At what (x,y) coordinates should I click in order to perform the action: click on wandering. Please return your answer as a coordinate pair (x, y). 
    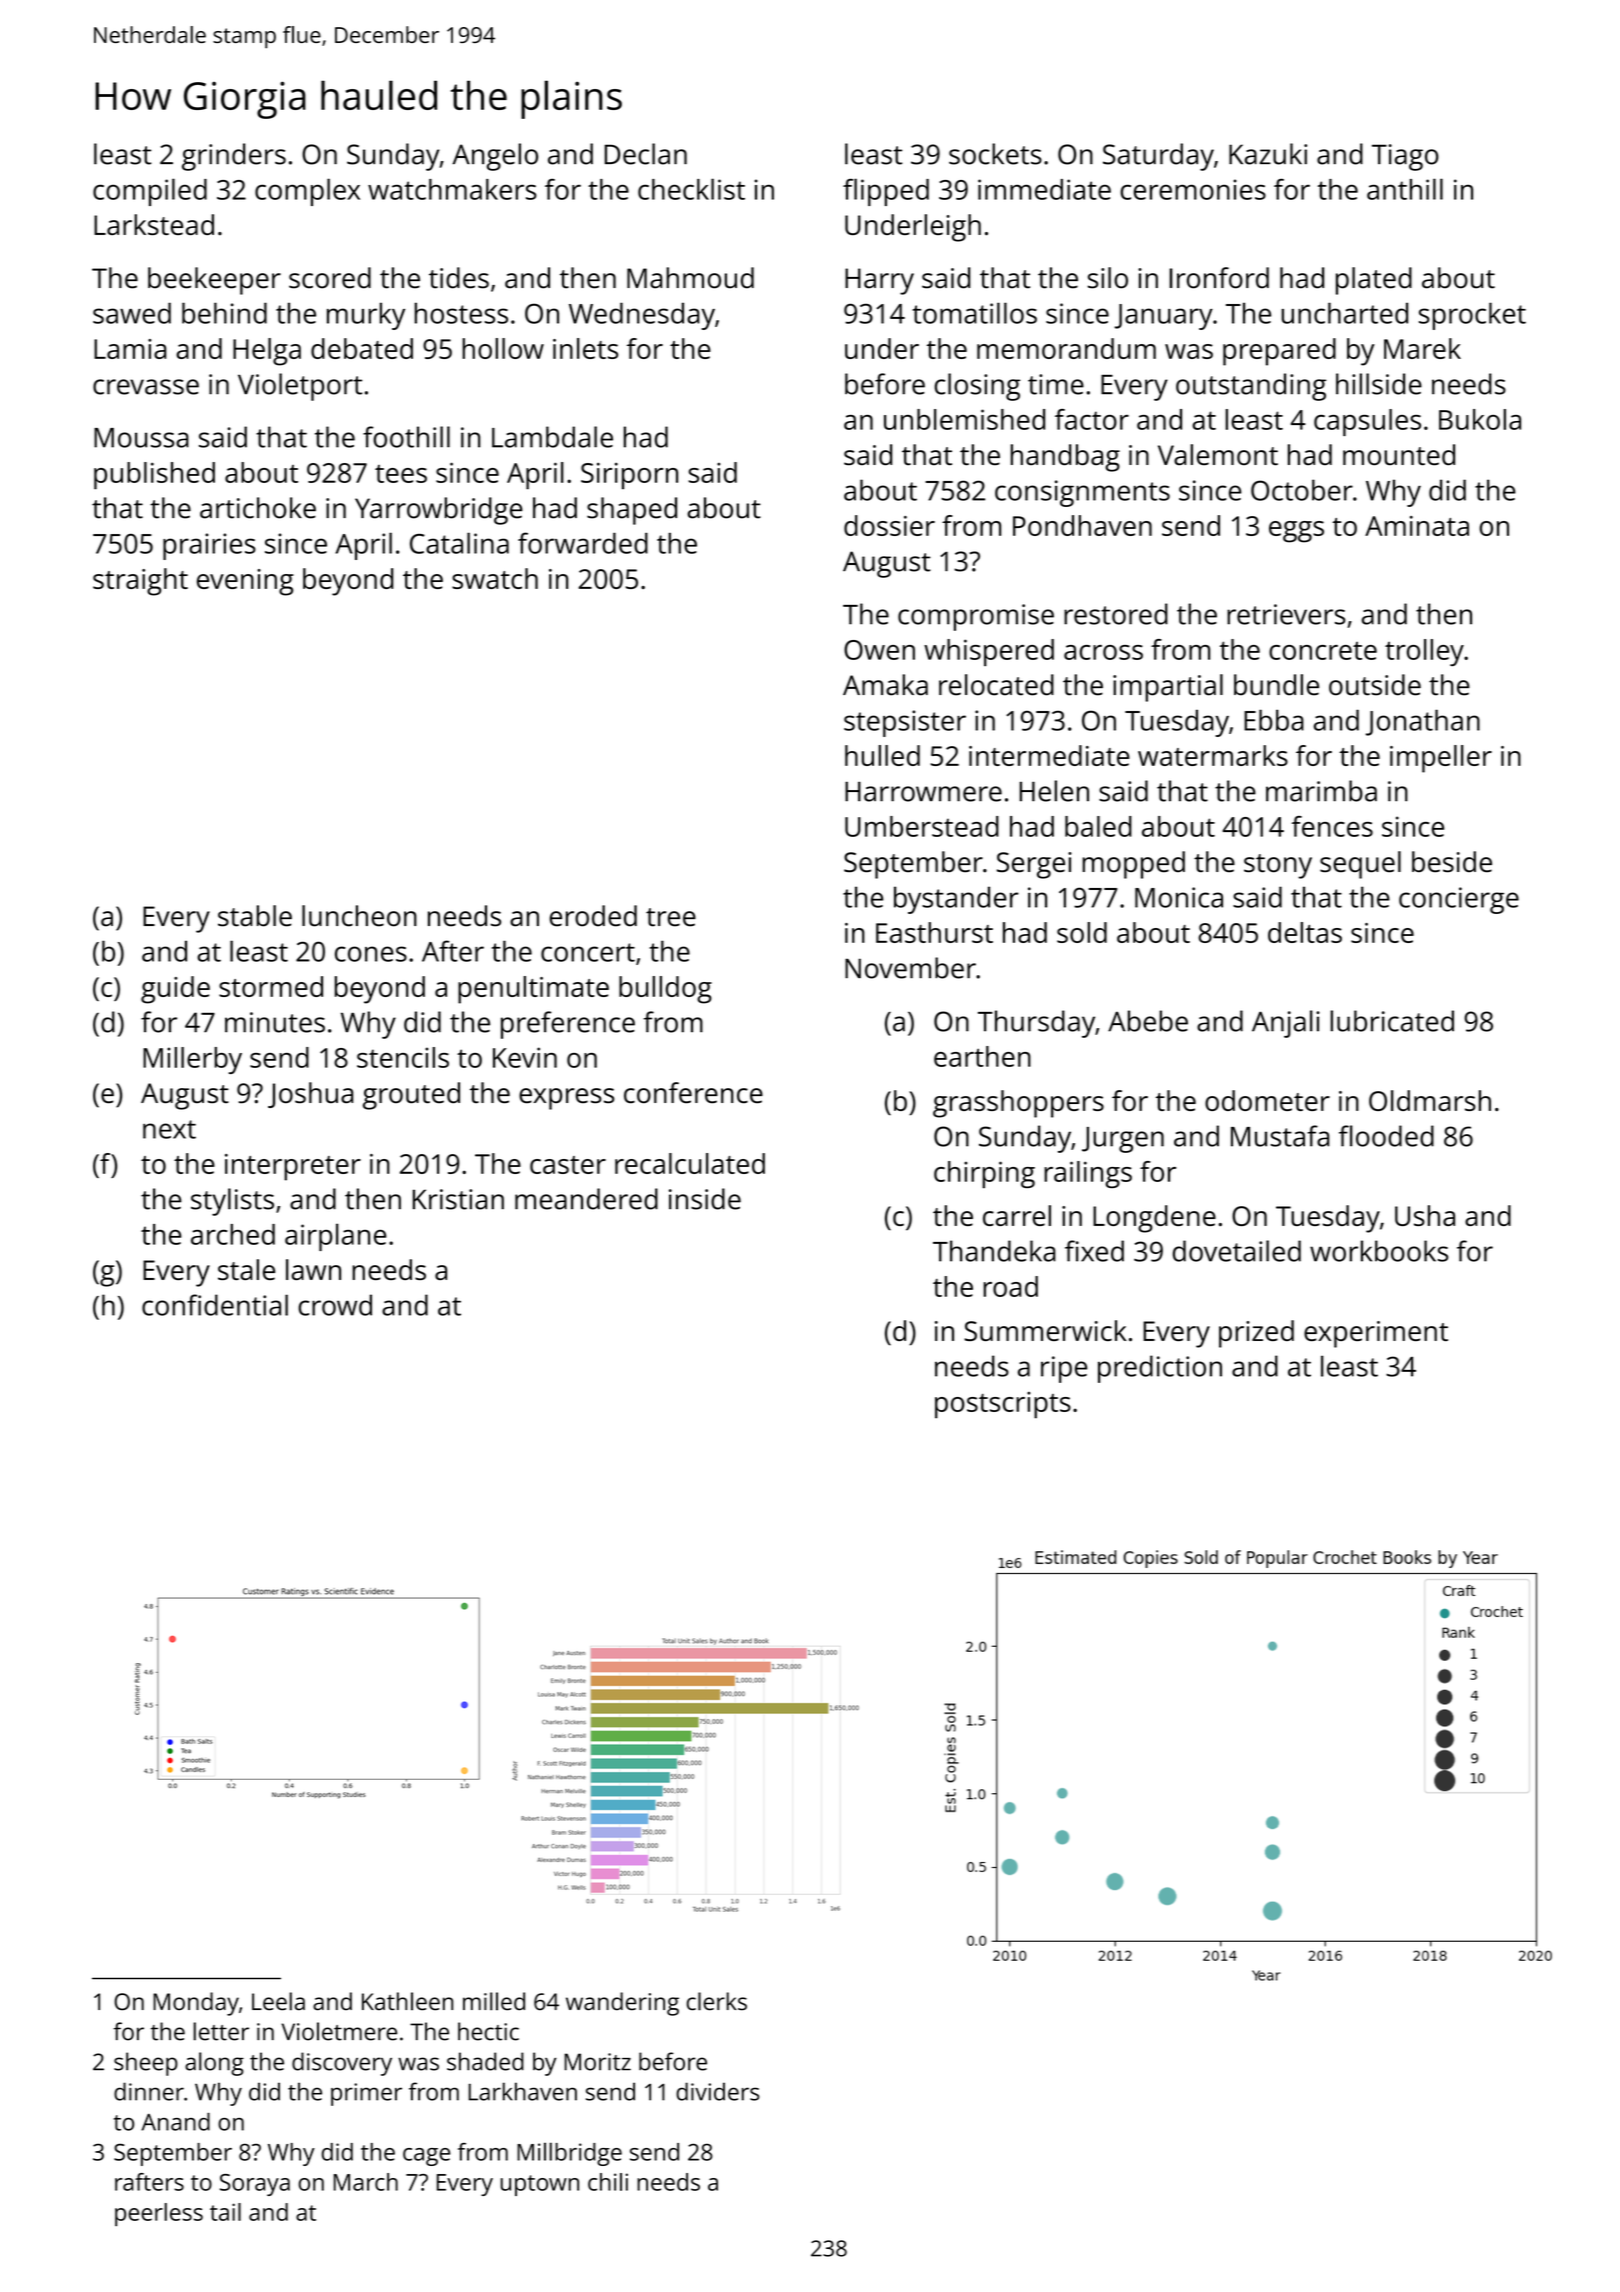
    Looking at the image, I should click on (622, 2004).
